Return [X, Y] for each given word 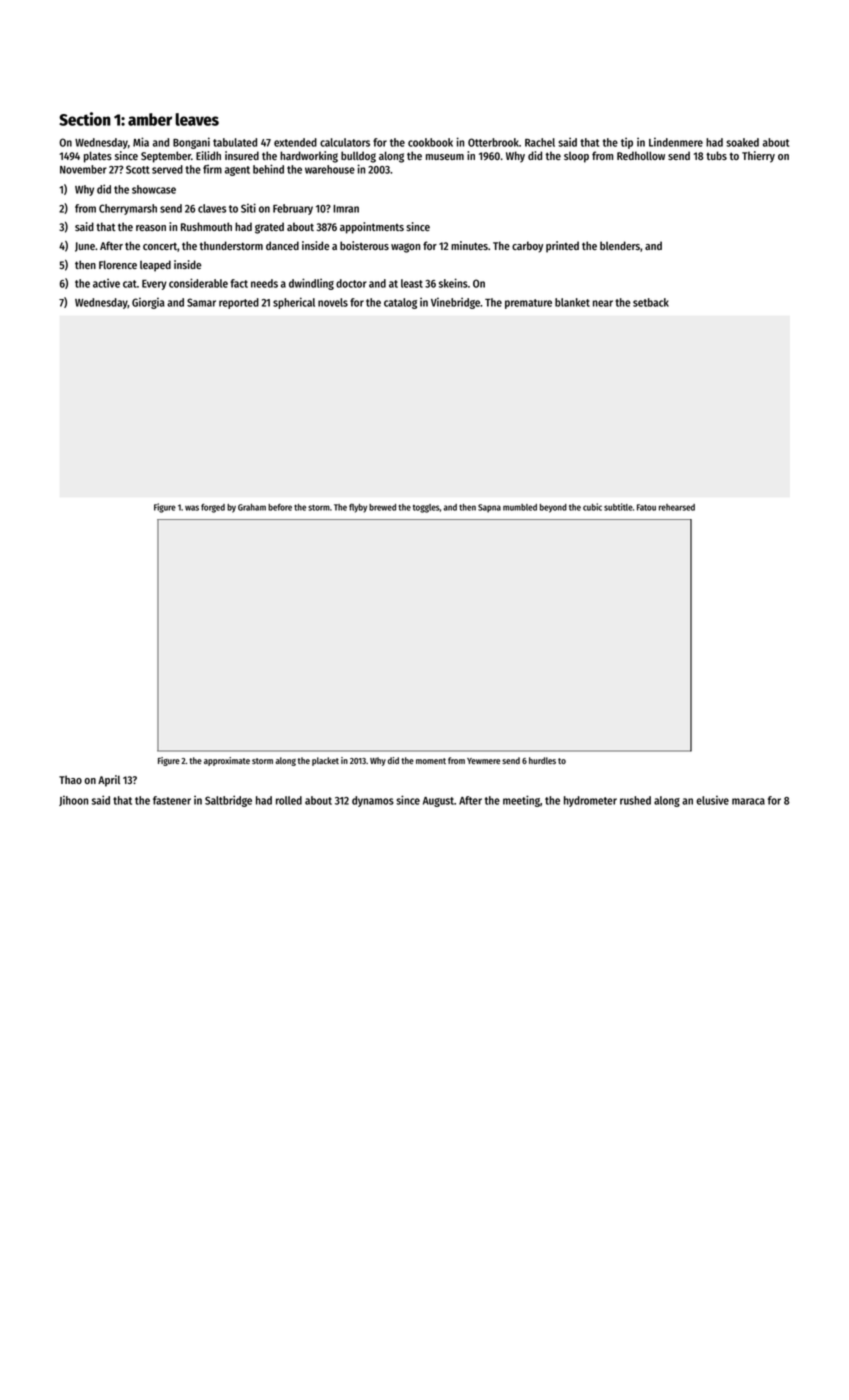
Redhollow [641, 155]
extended [295, 142]
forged [213, 508]
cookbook [430, 142]
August [438, 802]
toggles [426, 508]
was [192, 508]
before [280, 507]
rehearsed [677, 507]
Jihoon [73, 801]
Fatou [646, 507]
